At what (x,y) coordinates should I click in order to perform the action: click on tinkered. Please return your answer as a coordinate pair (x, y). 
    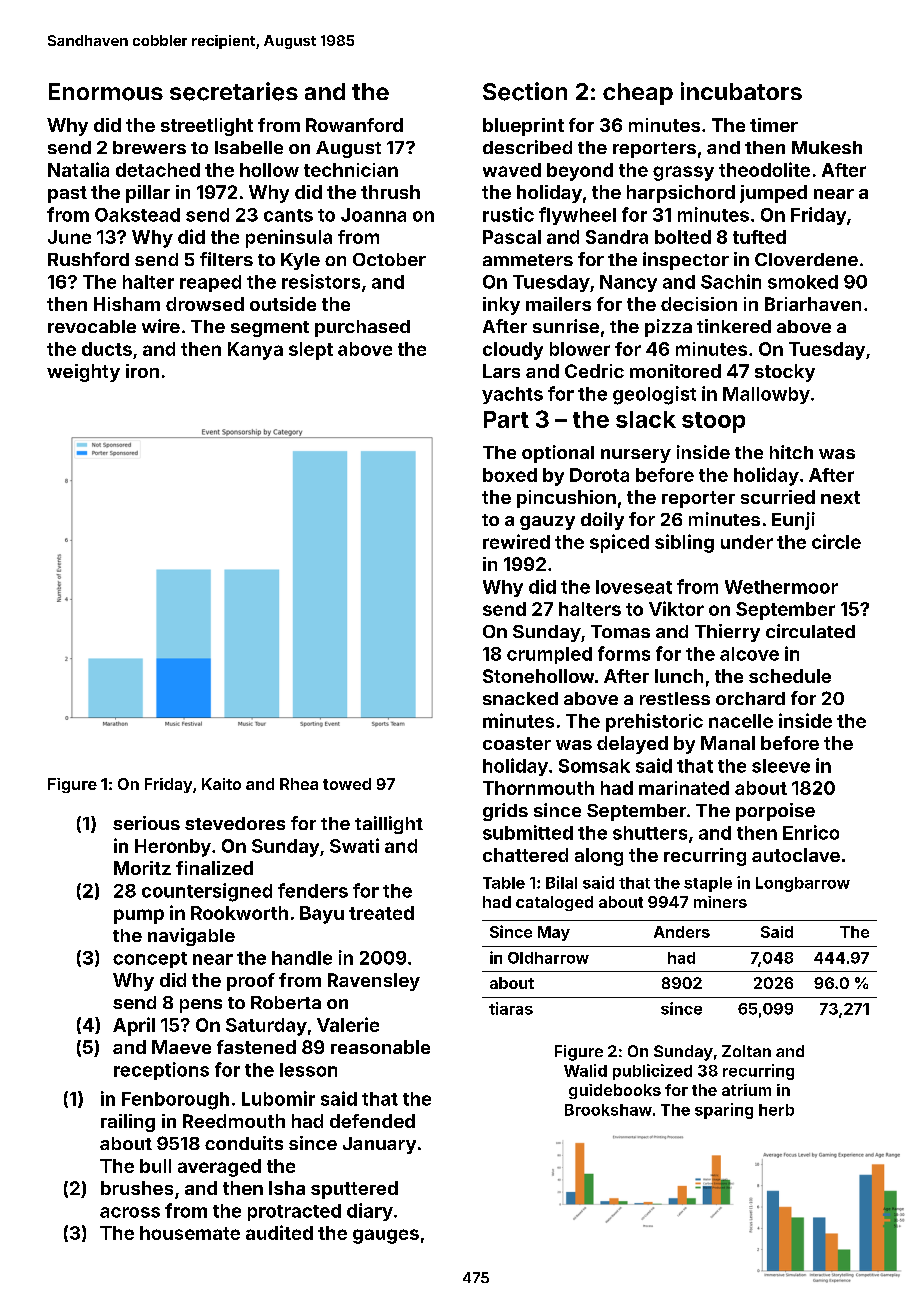
    Looking at the image, I should click on (734, 326).
